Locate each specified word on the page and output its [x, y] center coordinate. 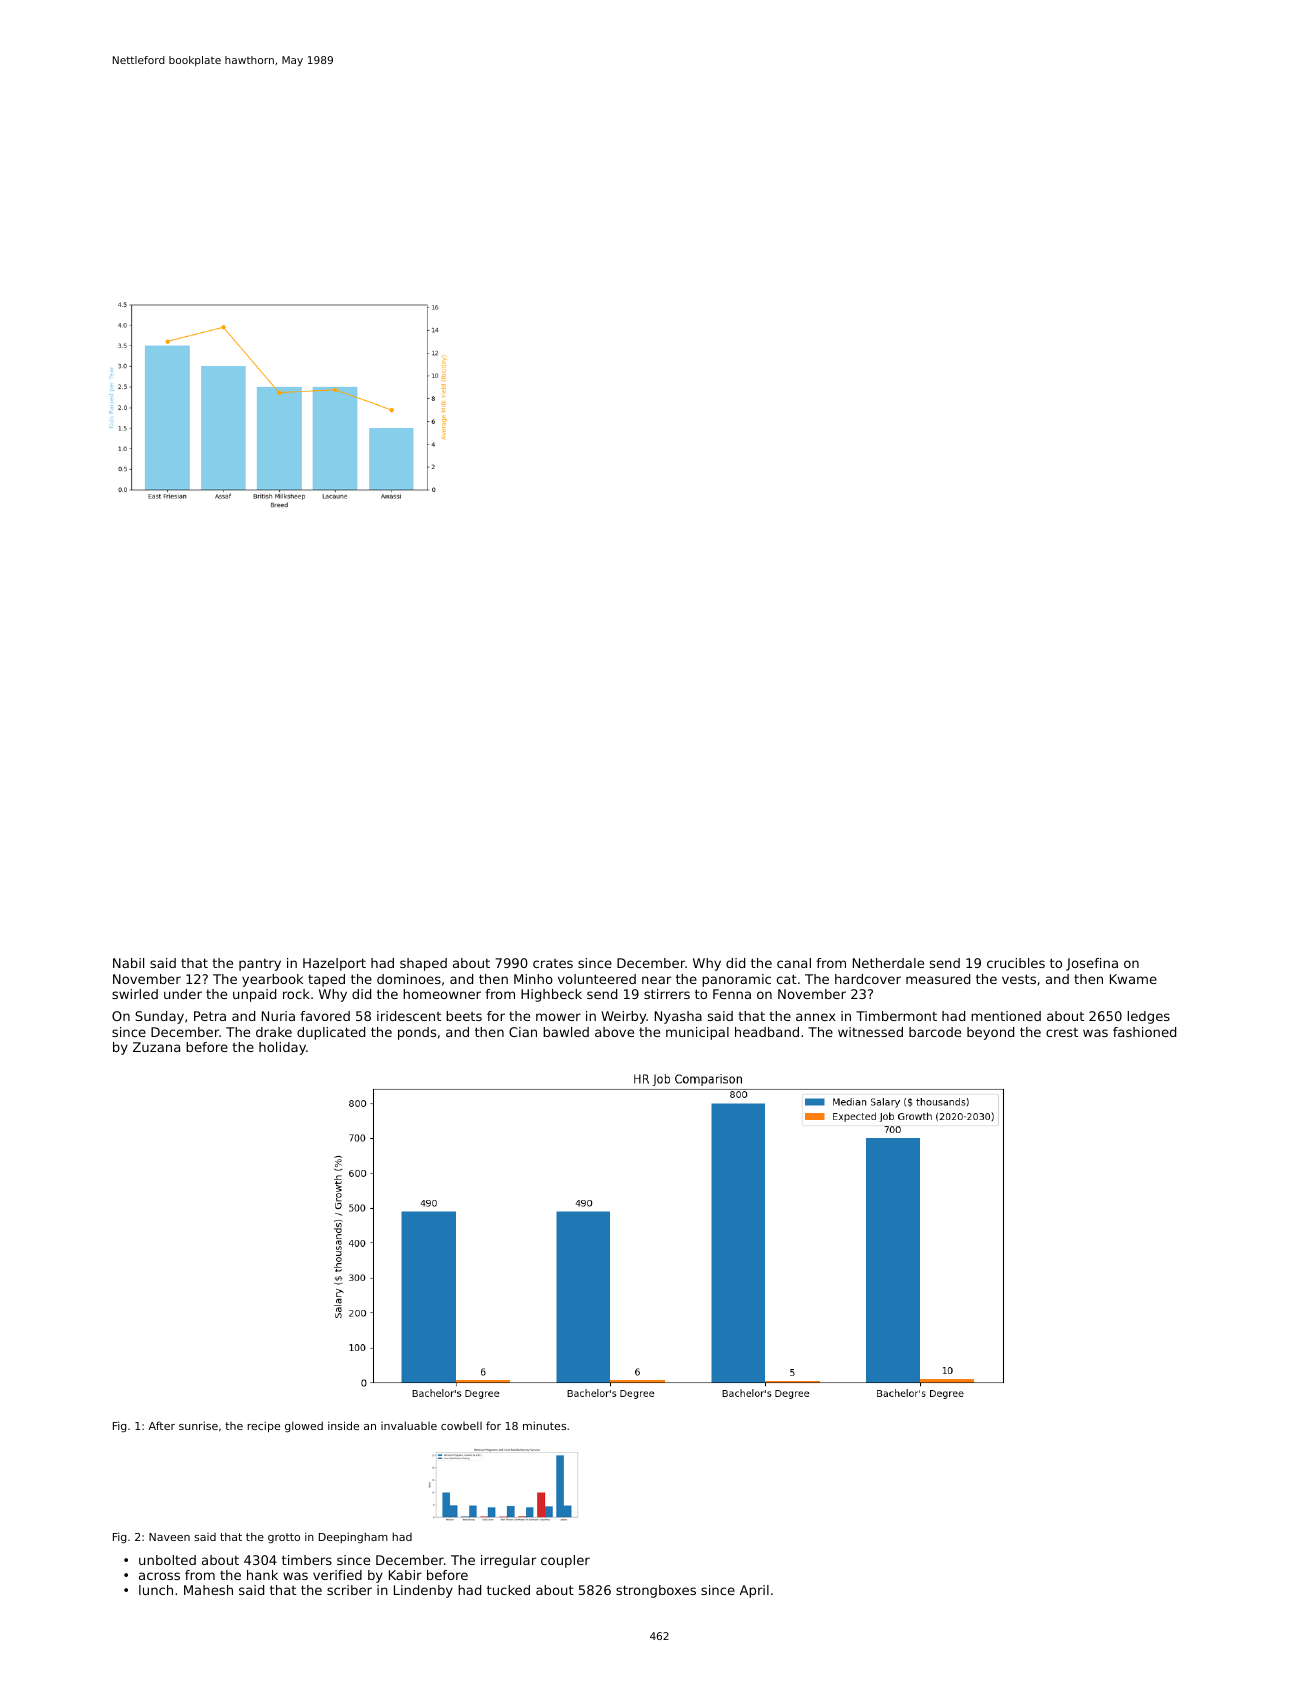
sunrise [198, 1425]
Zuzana [156, 1047]
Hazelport [334, 964]
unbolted [167, 1560]
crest [1062, 1032]
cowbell [461, 1425]
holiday [282, 1048]
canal [794, 963]
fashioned [1144, 1032]
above [614, 1032]
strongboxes [656, 1591]
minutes [544, 1425]
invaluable [409, 1425]
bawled [566, 1032]
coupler [565, 1561]
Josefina [1092, 964]
